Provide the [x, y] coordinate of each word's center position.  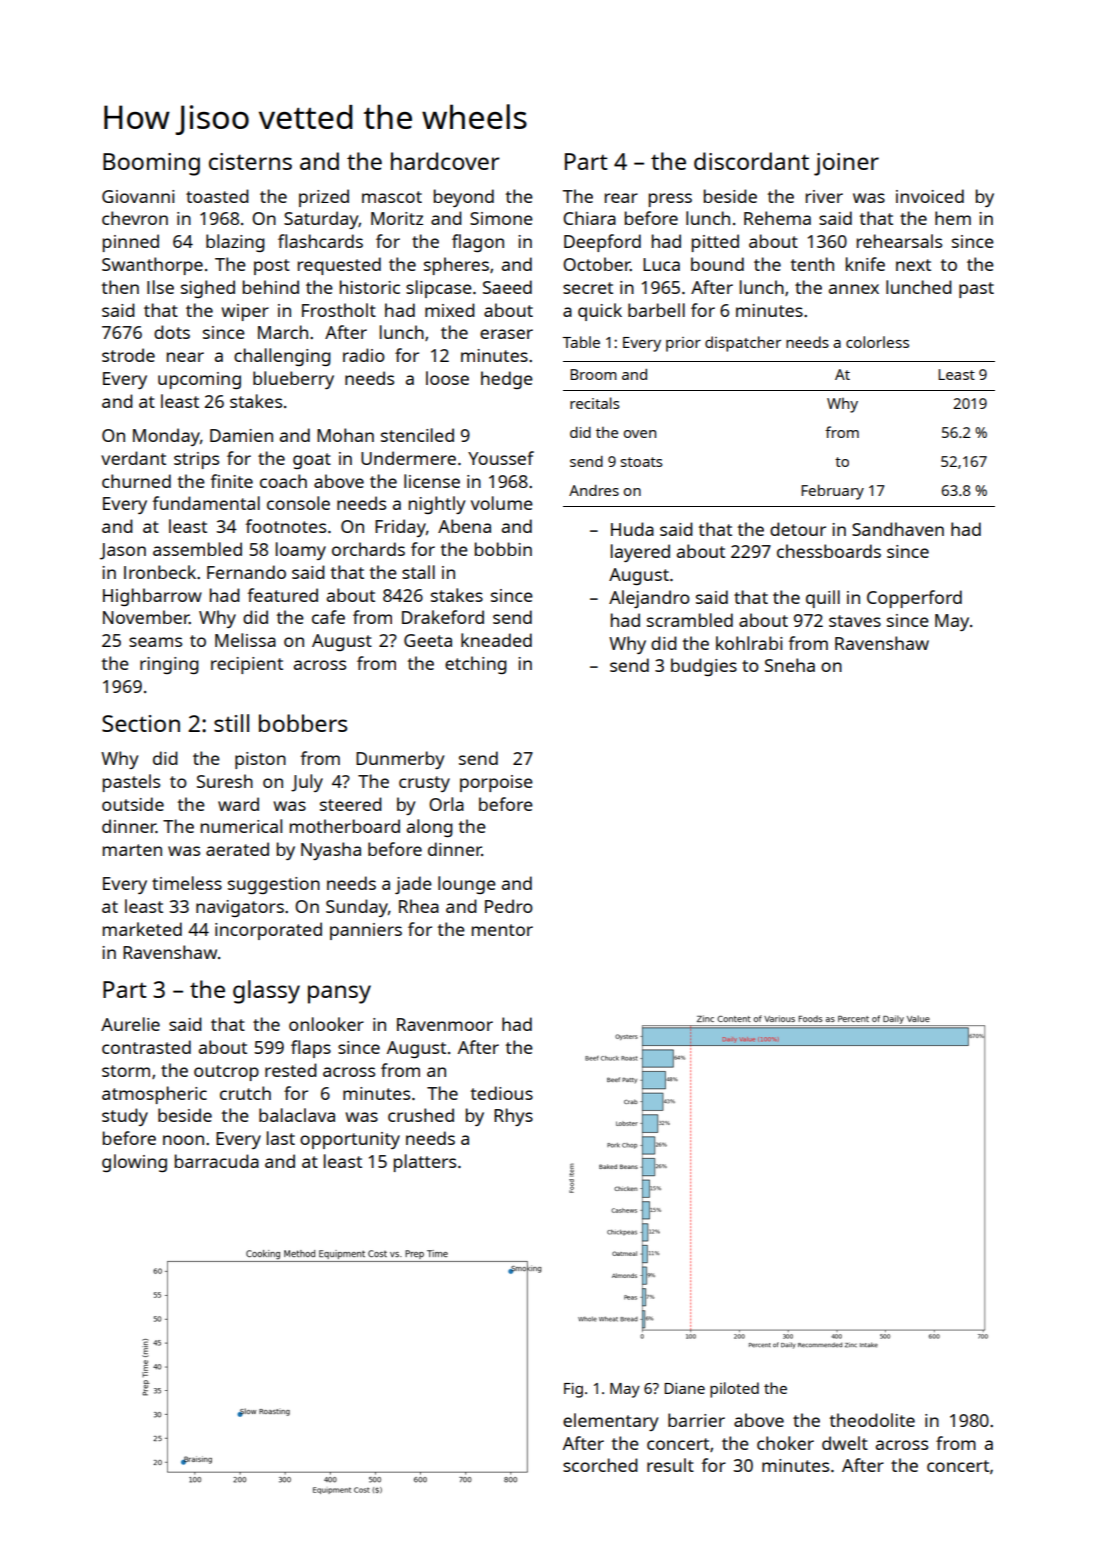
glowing [134, 1163]
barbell [656, 310]
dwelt [845, 1443]
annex [854, 289]
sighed [208, 289]
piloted [734, 1390]
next [913, 265]
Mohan [345, 435]
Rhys [513, 1117]
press [670, 200]
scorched [600, 1465]
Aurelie [130, 1024]
